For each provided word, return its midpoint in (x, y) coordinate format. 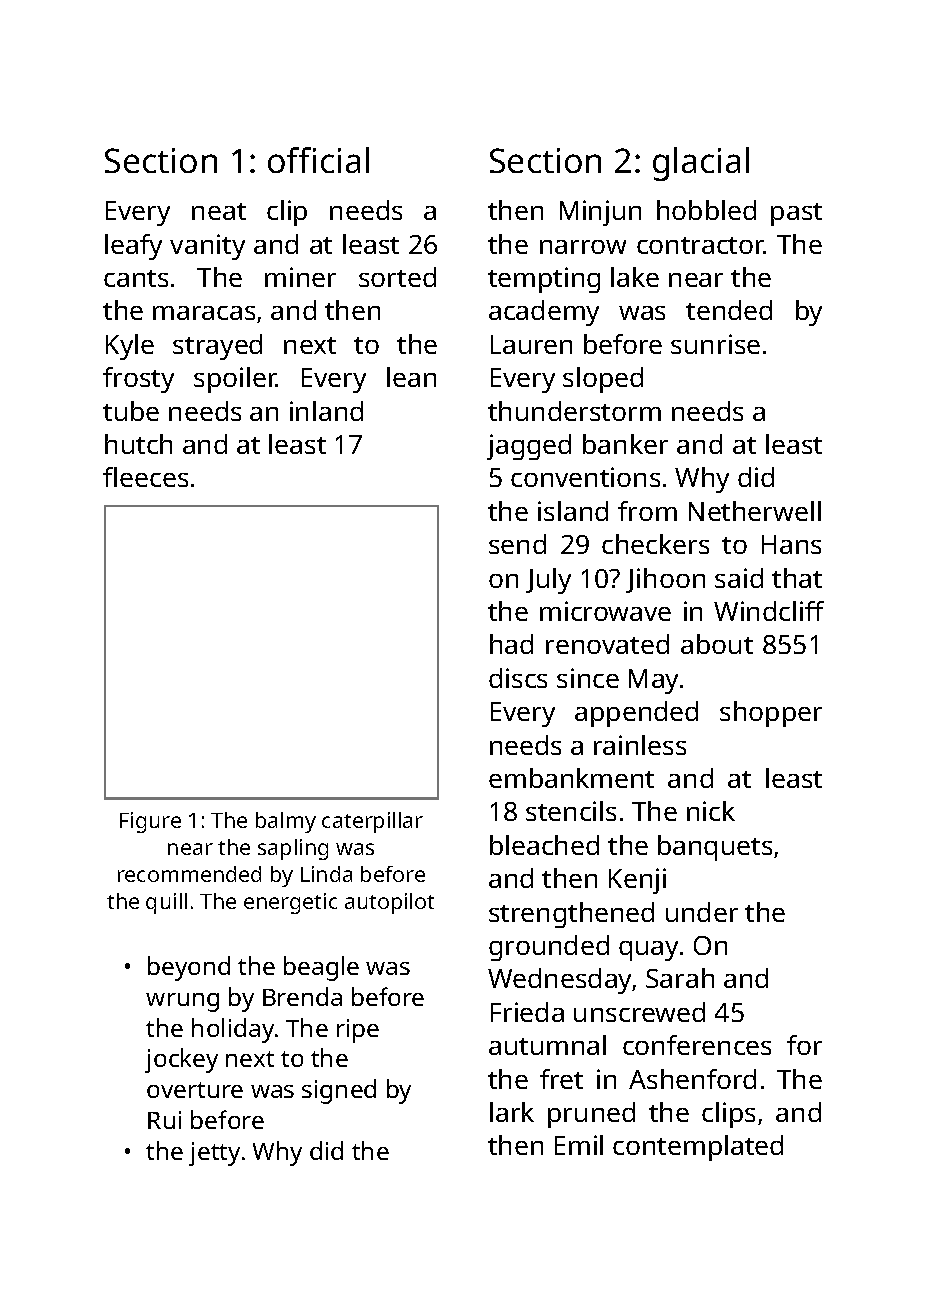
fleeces (145, 477)
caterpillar (372, 822)
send (517, 544)
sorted (397, 277)
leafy (133, 247)
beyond (189, 968)
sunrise (715, 344)
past (796, 214)
